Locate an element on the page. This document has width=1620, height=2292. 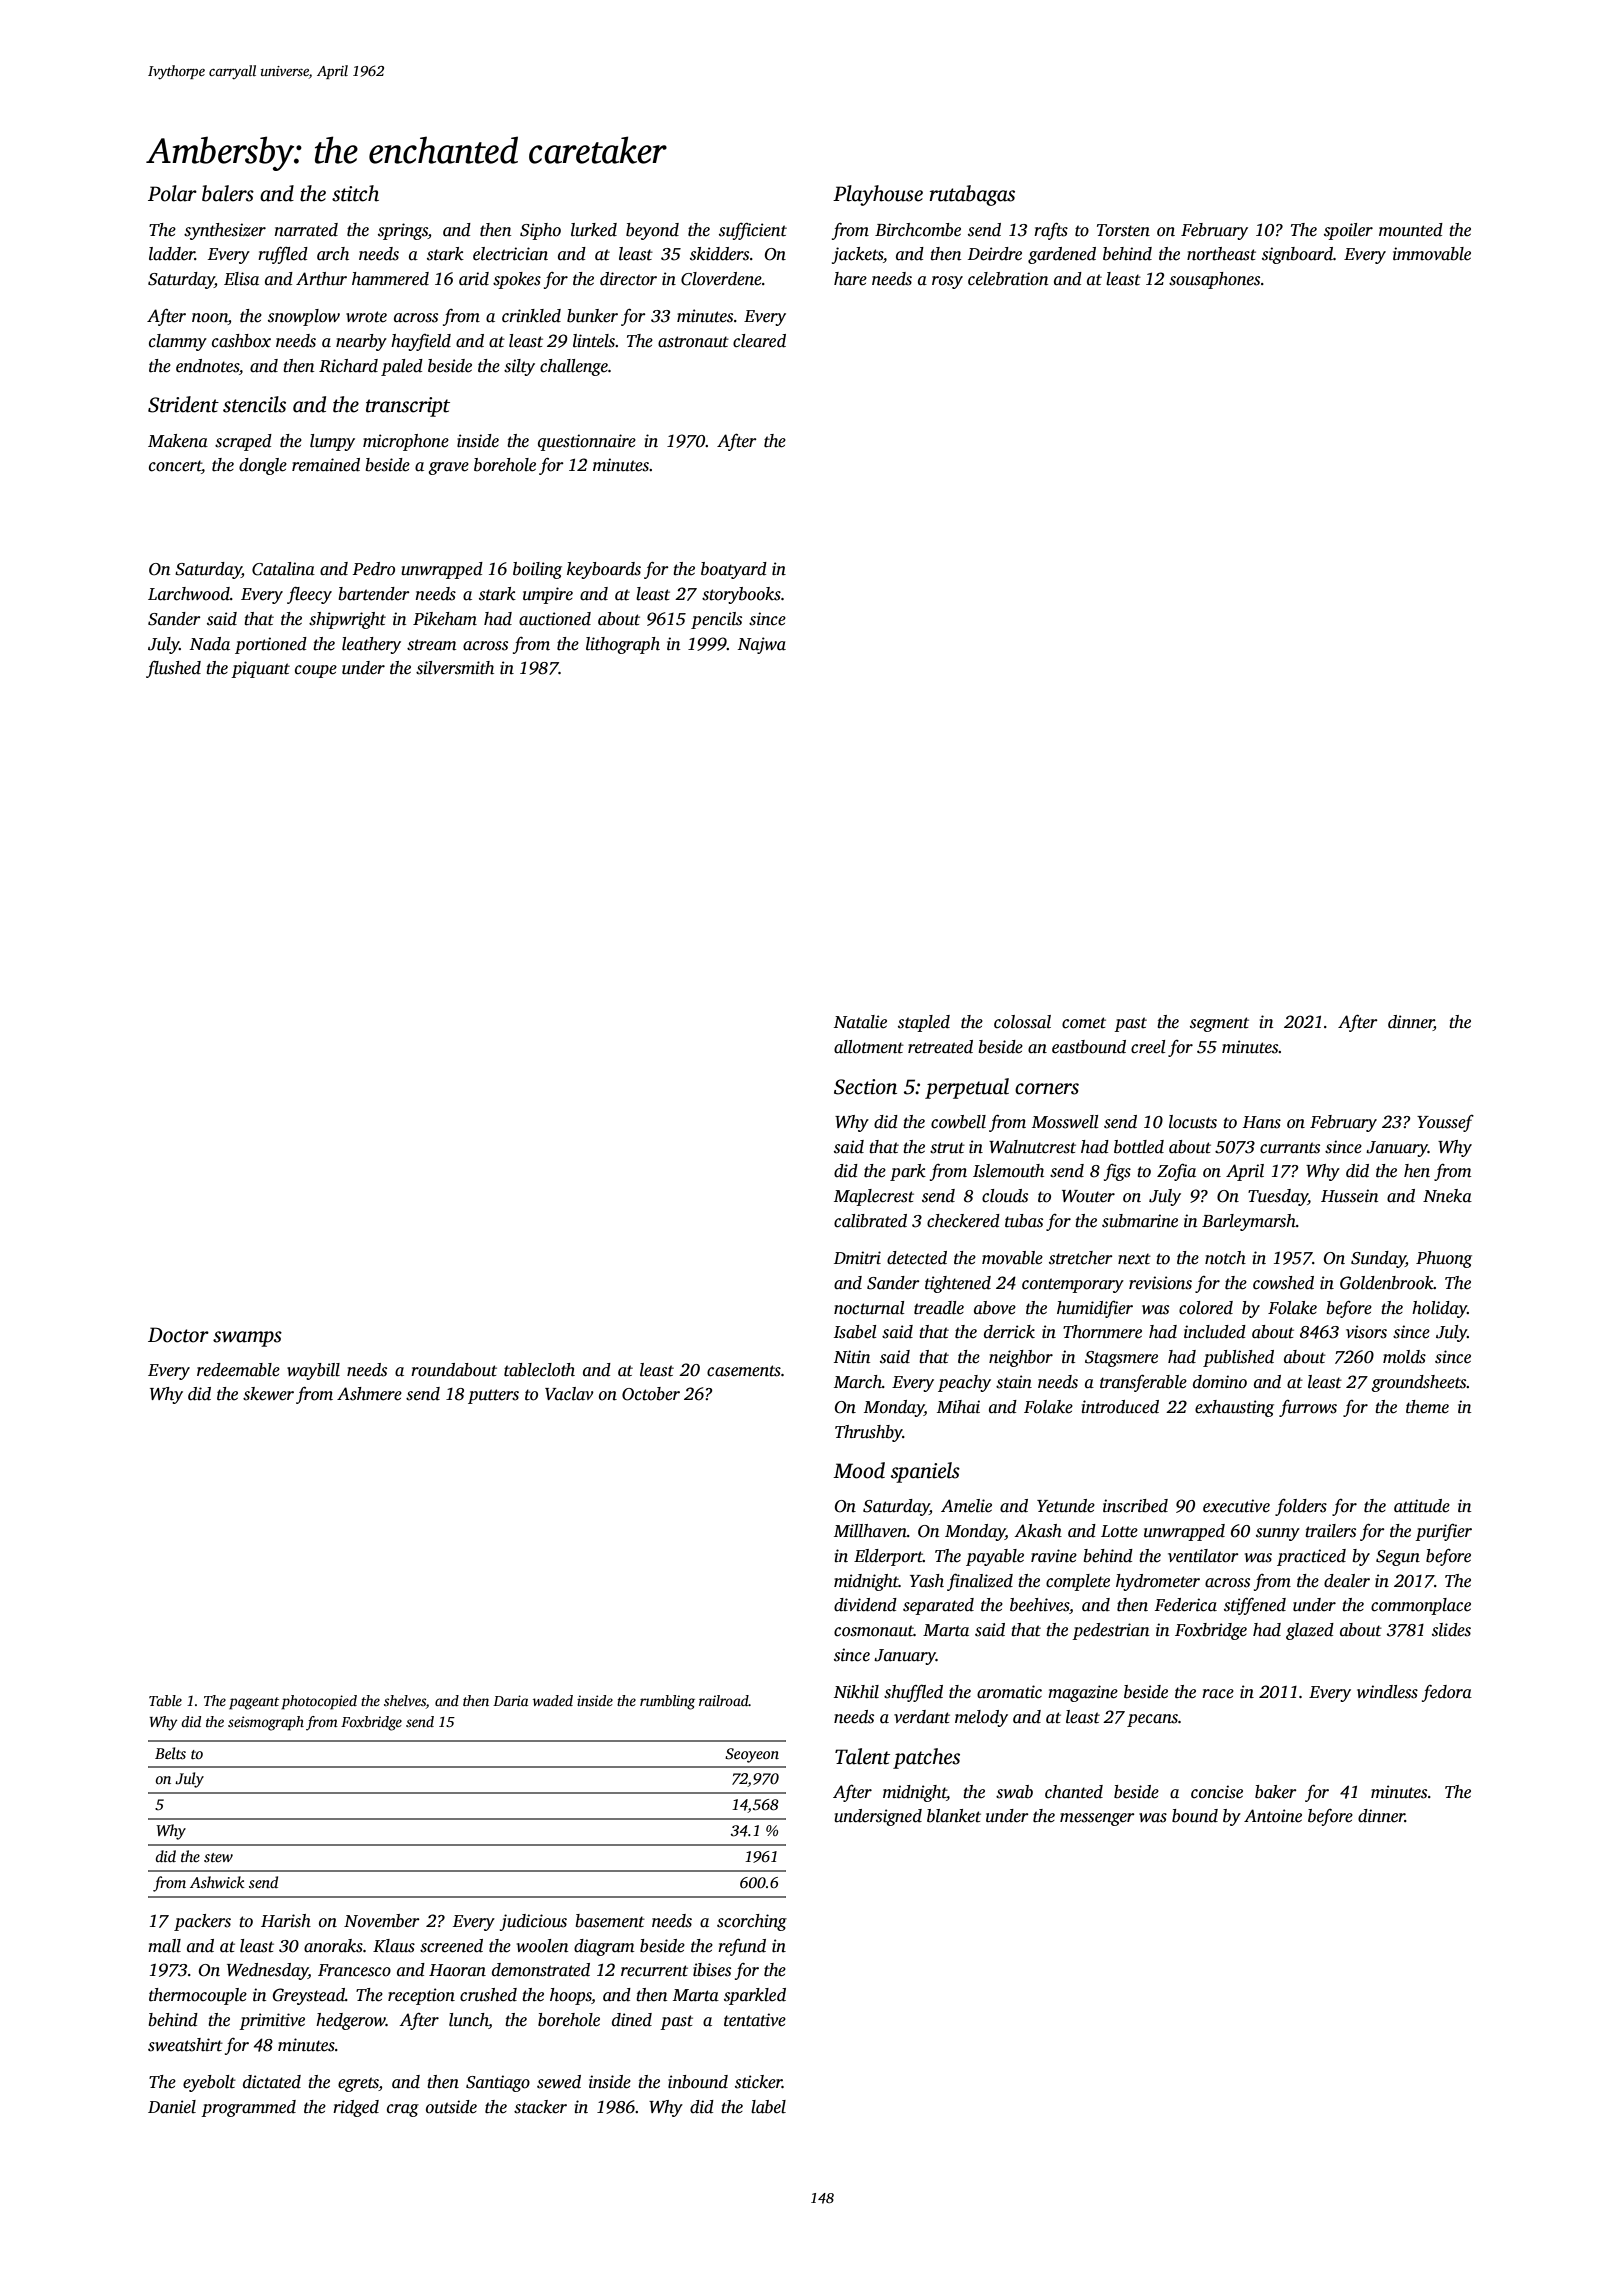
Walnutcrest is located at coordinates (1032, 1147).
